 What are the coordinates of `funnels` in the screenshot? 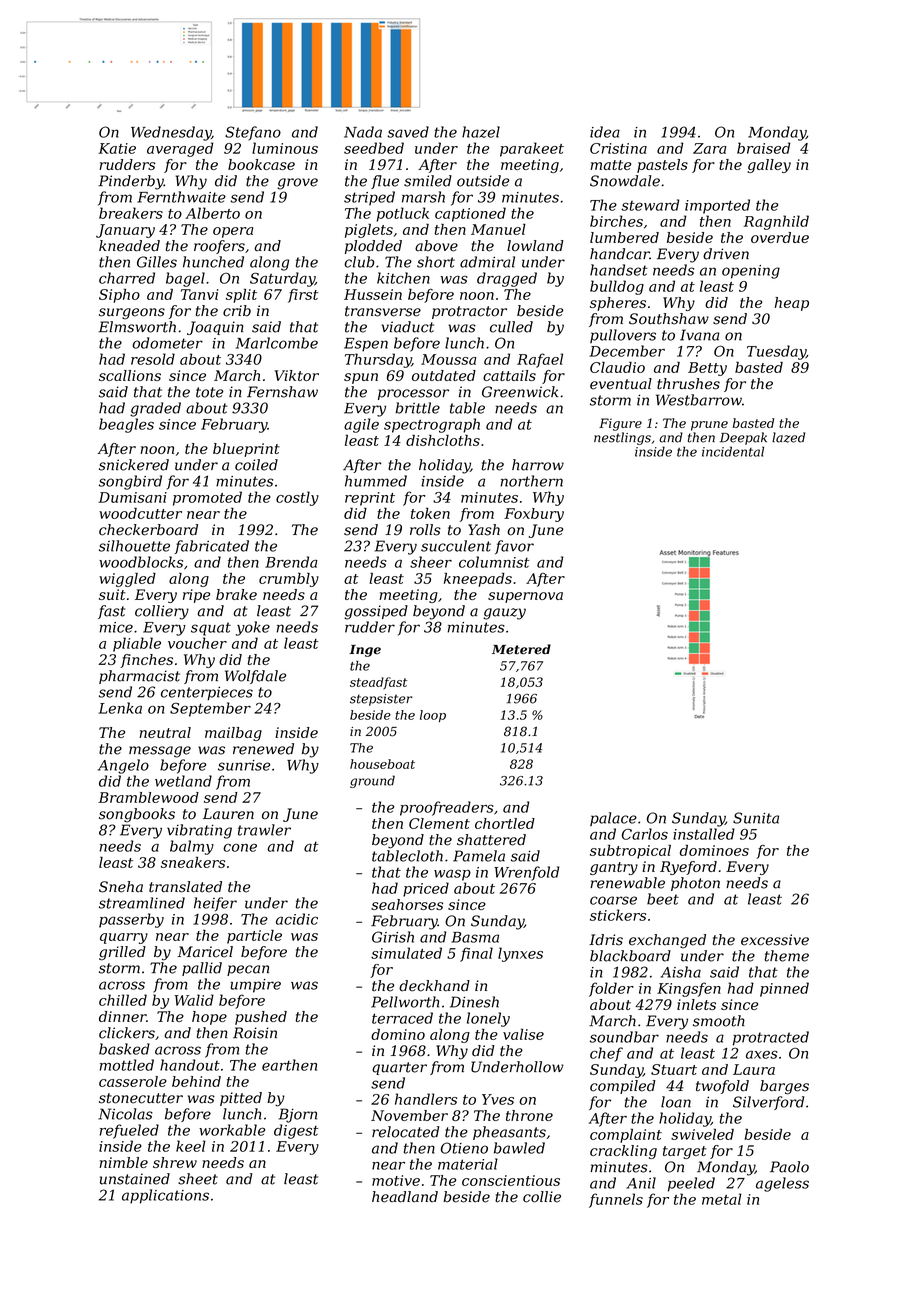 It's located at (616, 1200).
